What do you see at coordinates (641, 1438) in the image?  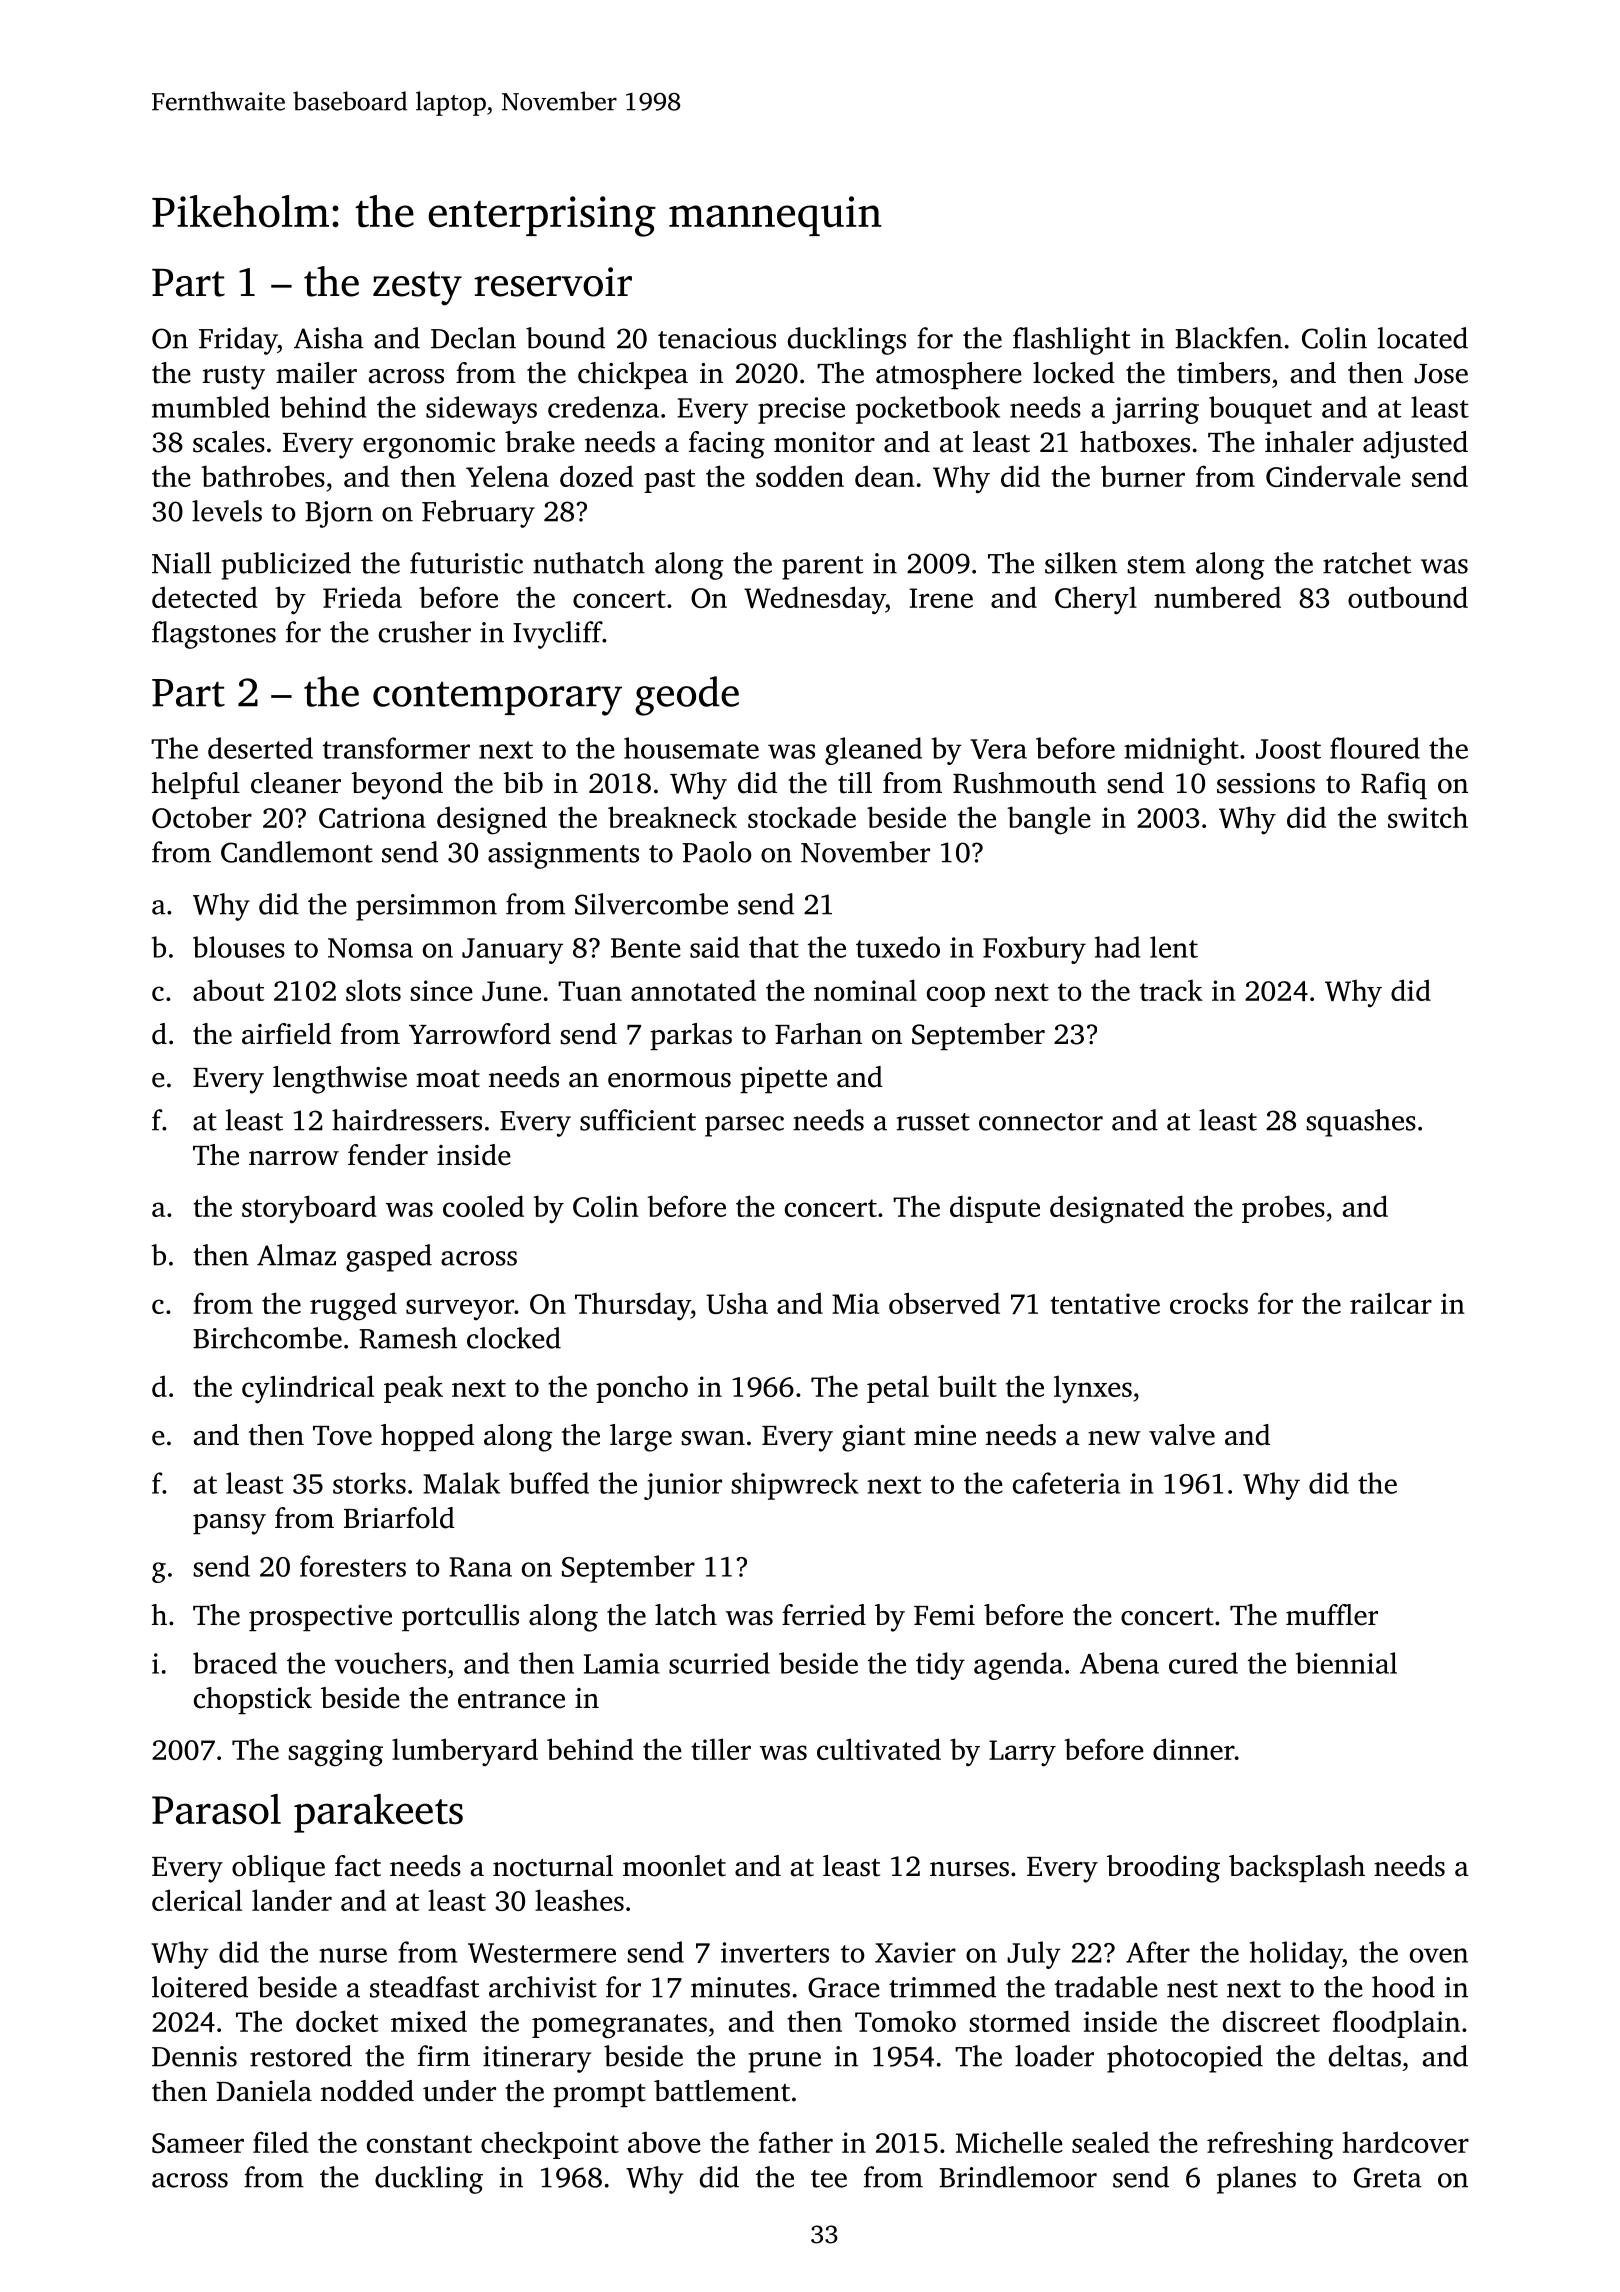 I see `large` at bounding box center [641, 1438].
